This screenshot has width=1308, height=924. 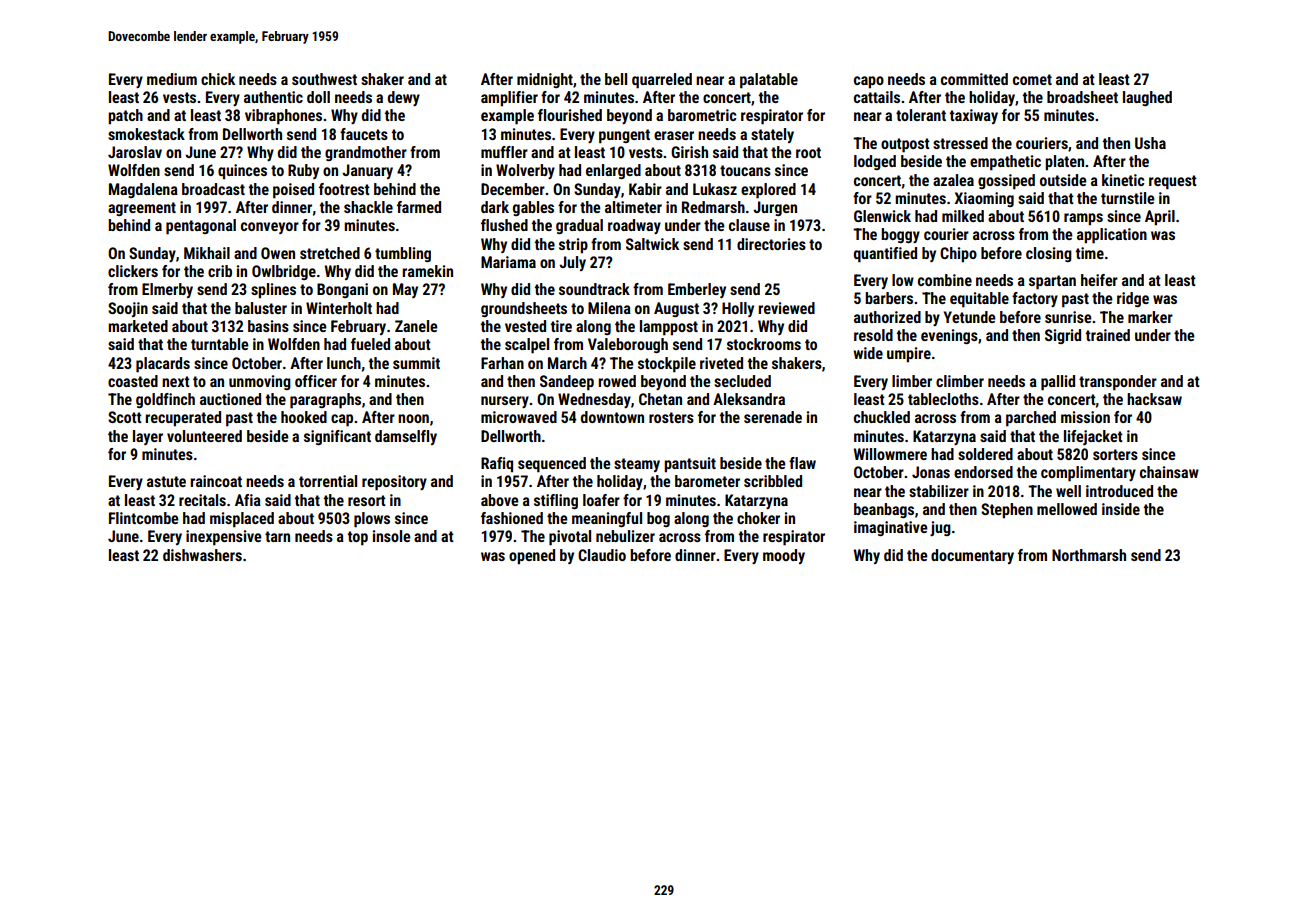 I want to click on milked, so click(x=963, y=216).
